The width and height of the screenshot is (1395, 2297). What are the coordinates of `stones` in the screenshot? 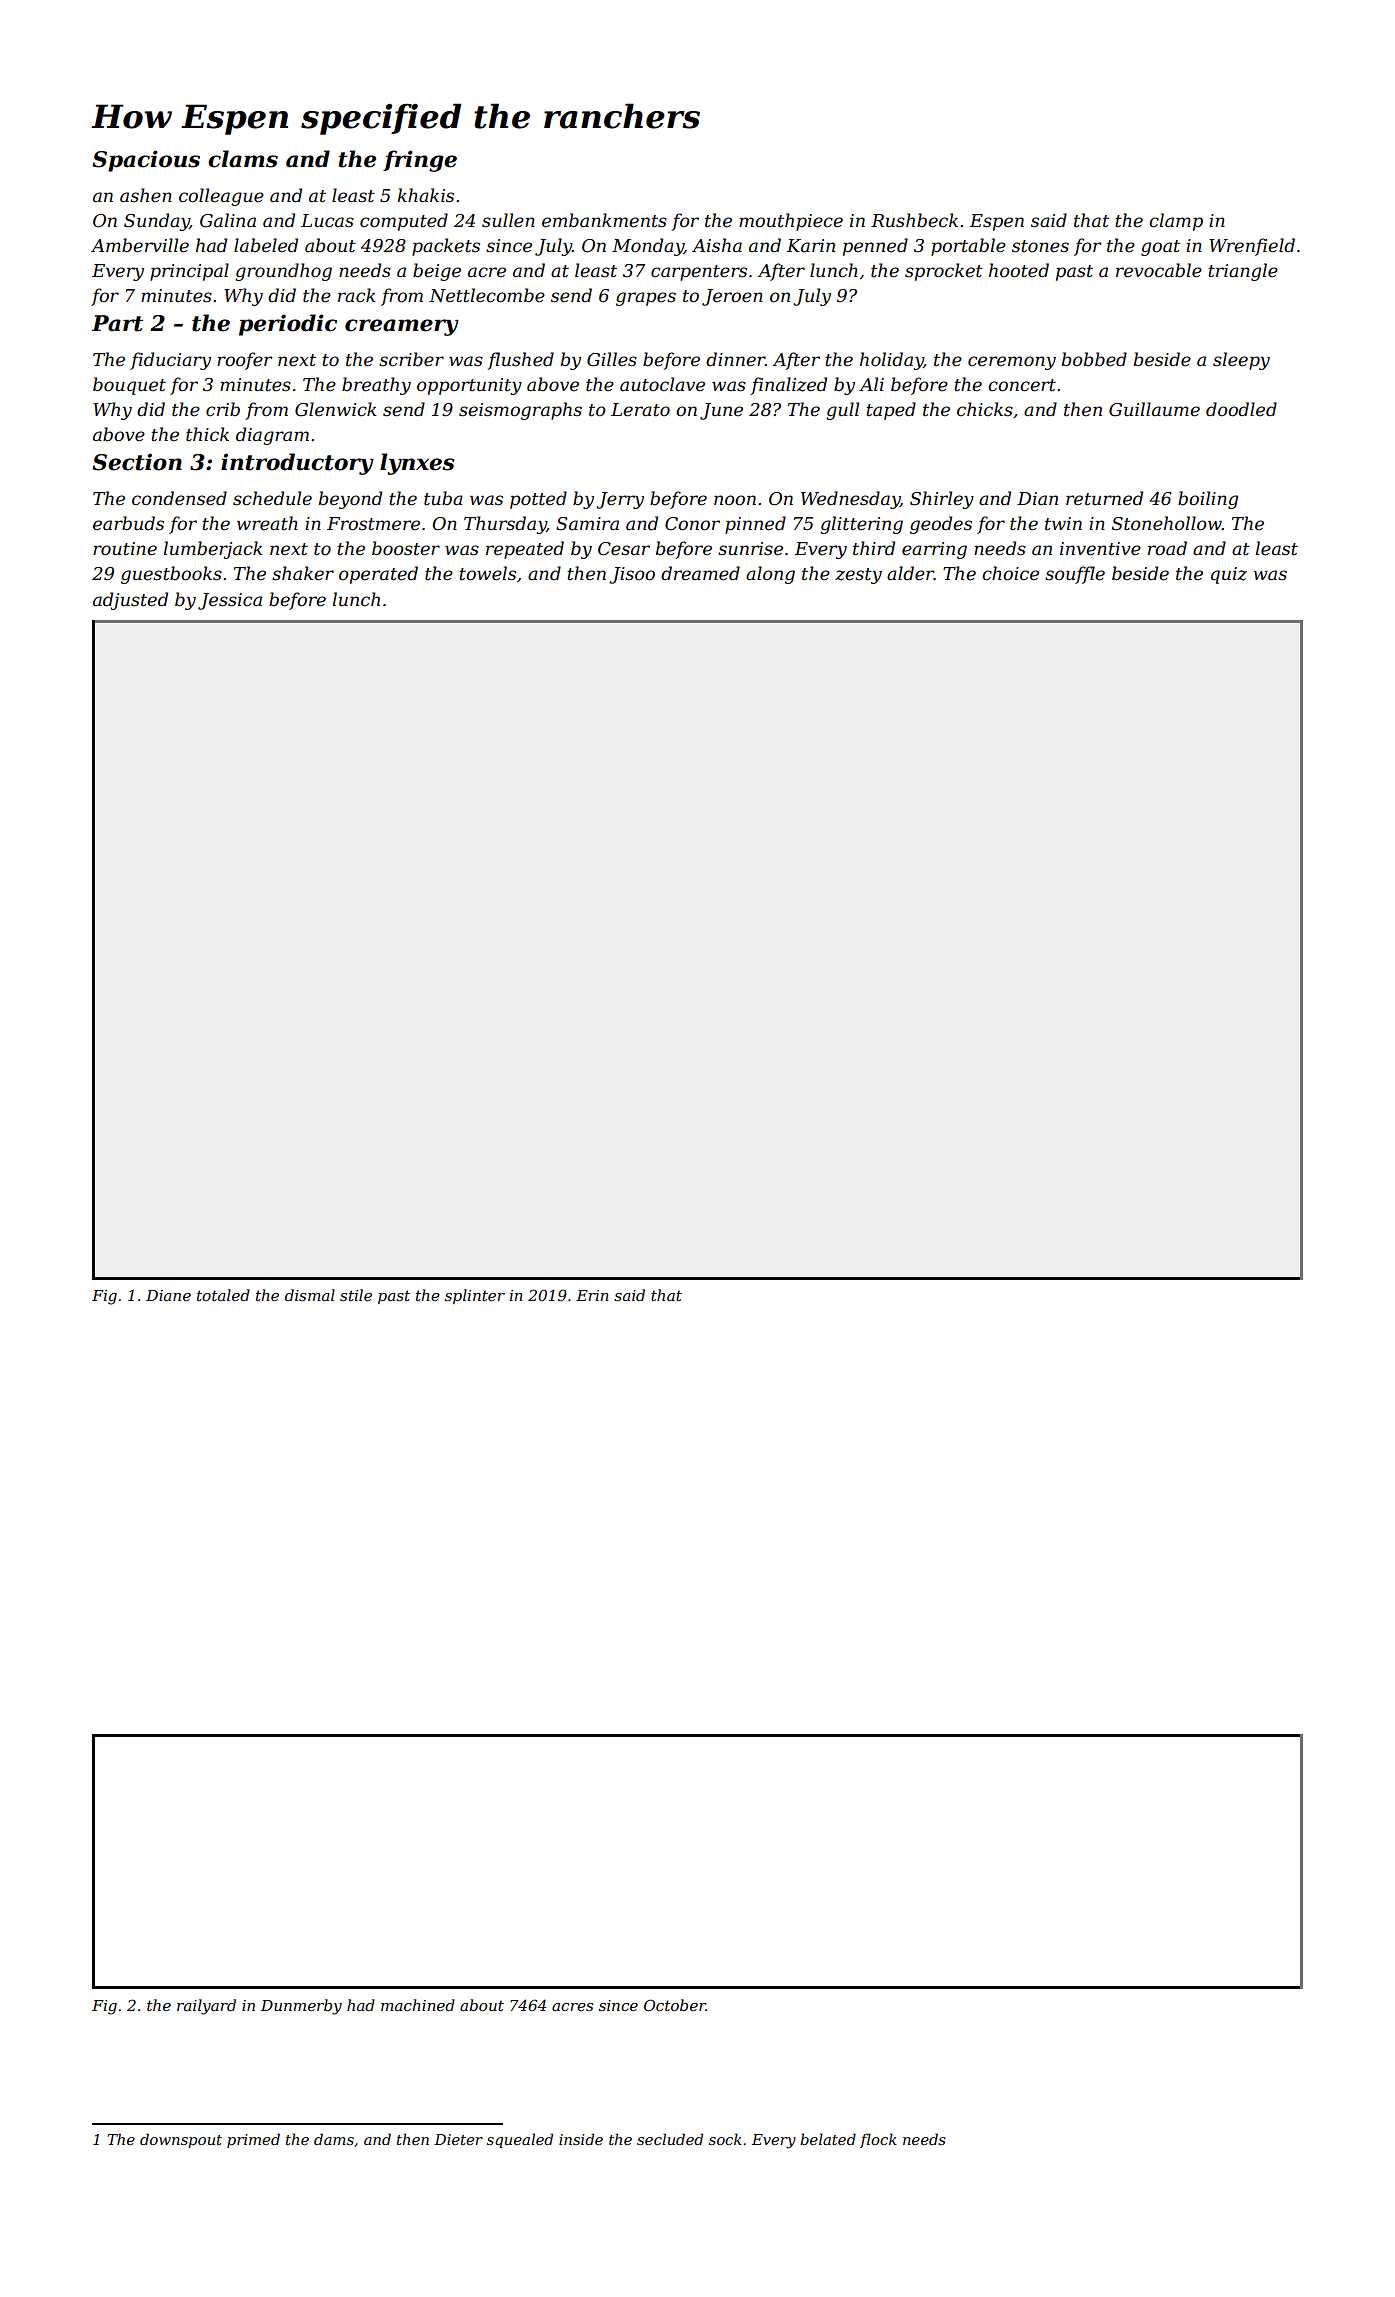 It's located at (1040, 246).
